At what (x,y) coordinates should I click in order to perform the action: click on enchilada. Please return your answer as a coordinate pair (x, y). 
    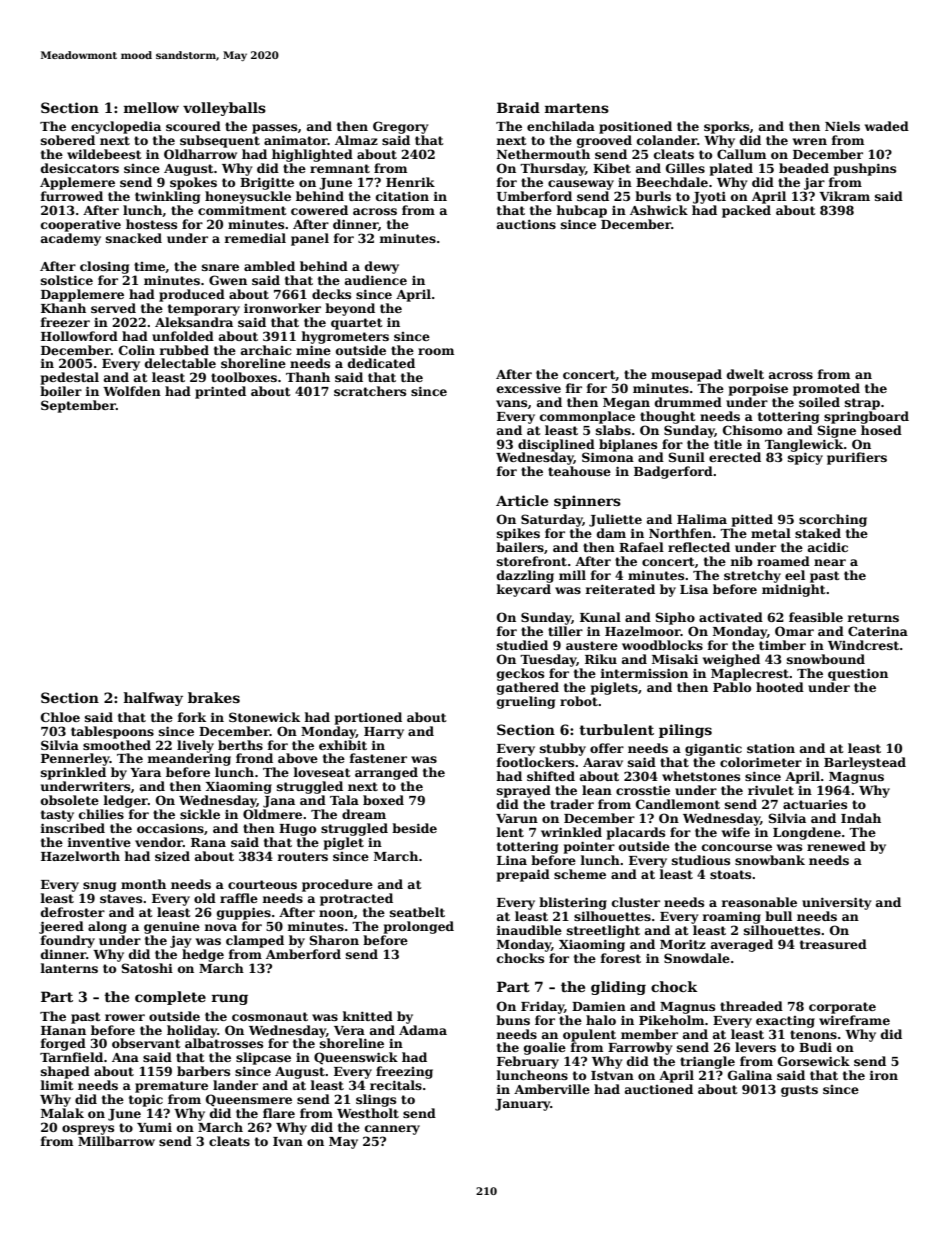
    Looking at the image, I should click on (561, 126).
